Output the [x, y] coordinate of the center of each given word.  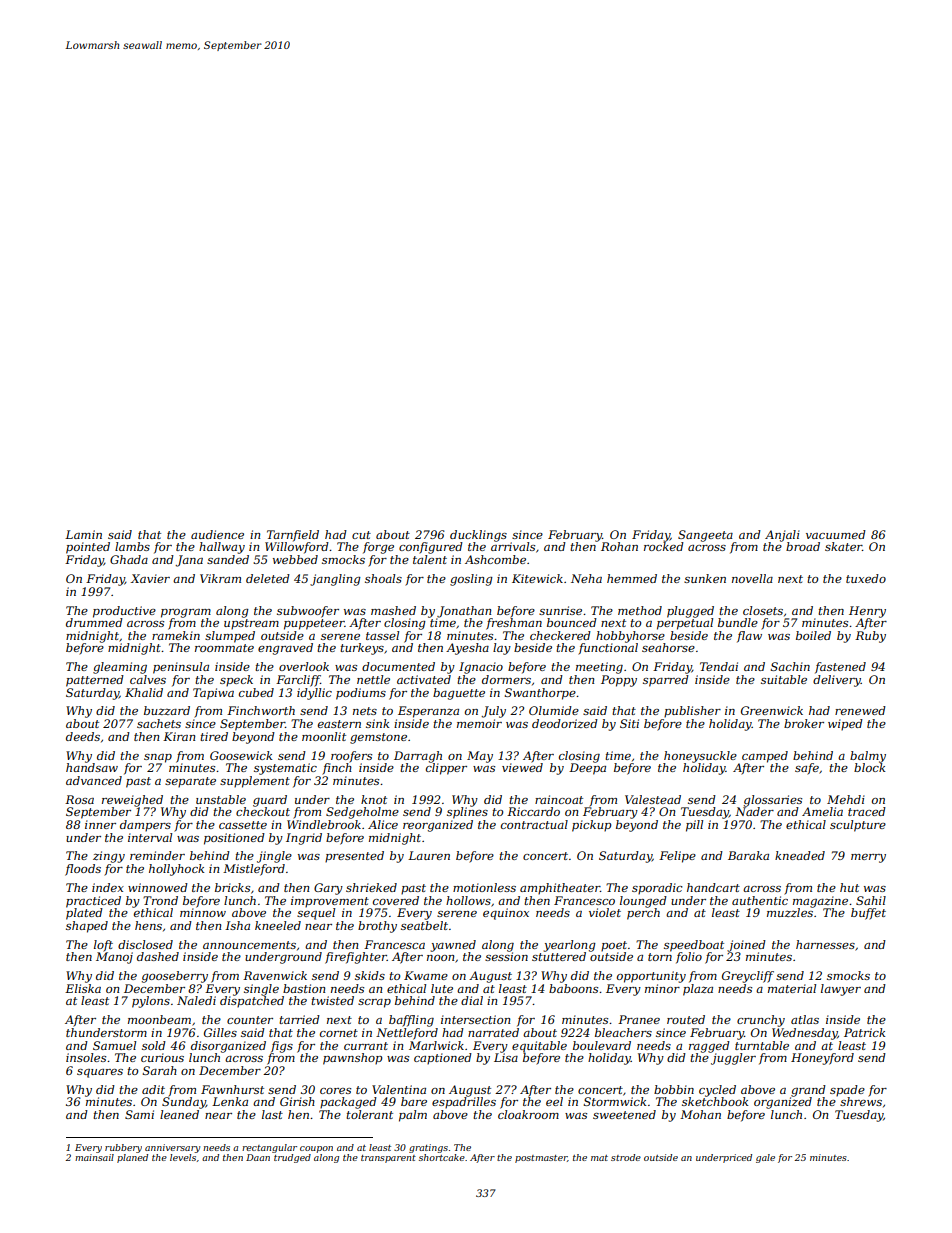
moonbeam [159, 1019]
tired [214, 736]
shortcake [442, 1157]
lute [442, 988]
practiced [93, 902]
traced [867, 811]
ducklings [478, 536]
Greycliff [748, 977]
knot [374, 799]
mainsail [94, 1157]
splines [467, 813]
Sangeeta [705, 536]
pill [694, 826]
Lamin [83, 534]
